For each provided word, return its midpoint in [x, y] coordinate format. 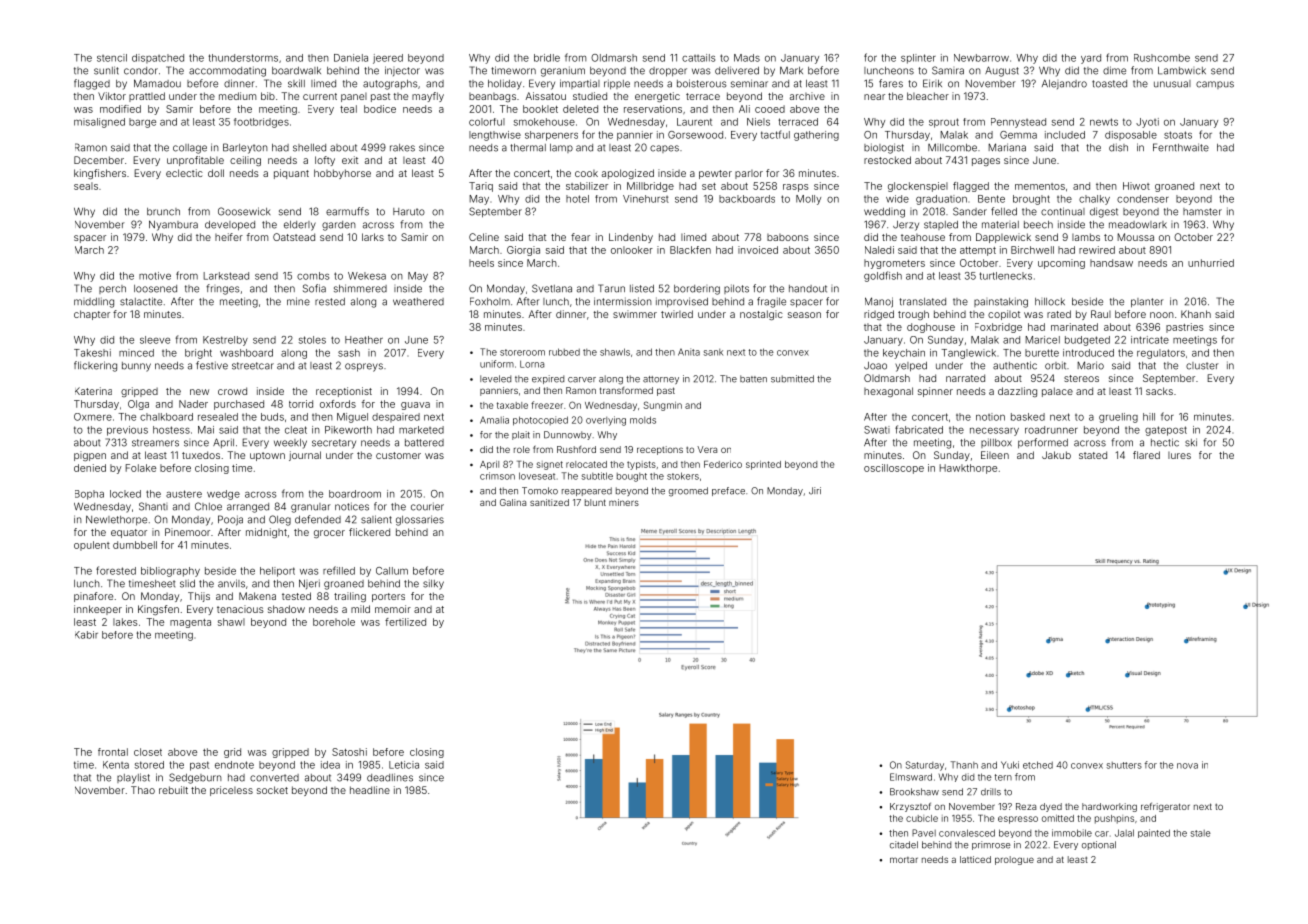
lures [1179, 455]
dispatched [158, 58]
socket [272, 790]
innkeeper [98, 610]
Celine [484, 237]
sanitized [549, 502]
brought [1031, 200]
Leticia [404, 765]
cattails [698, 58]
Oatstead [294, 237]
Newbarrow [981, 58]
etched [1038, 765]
